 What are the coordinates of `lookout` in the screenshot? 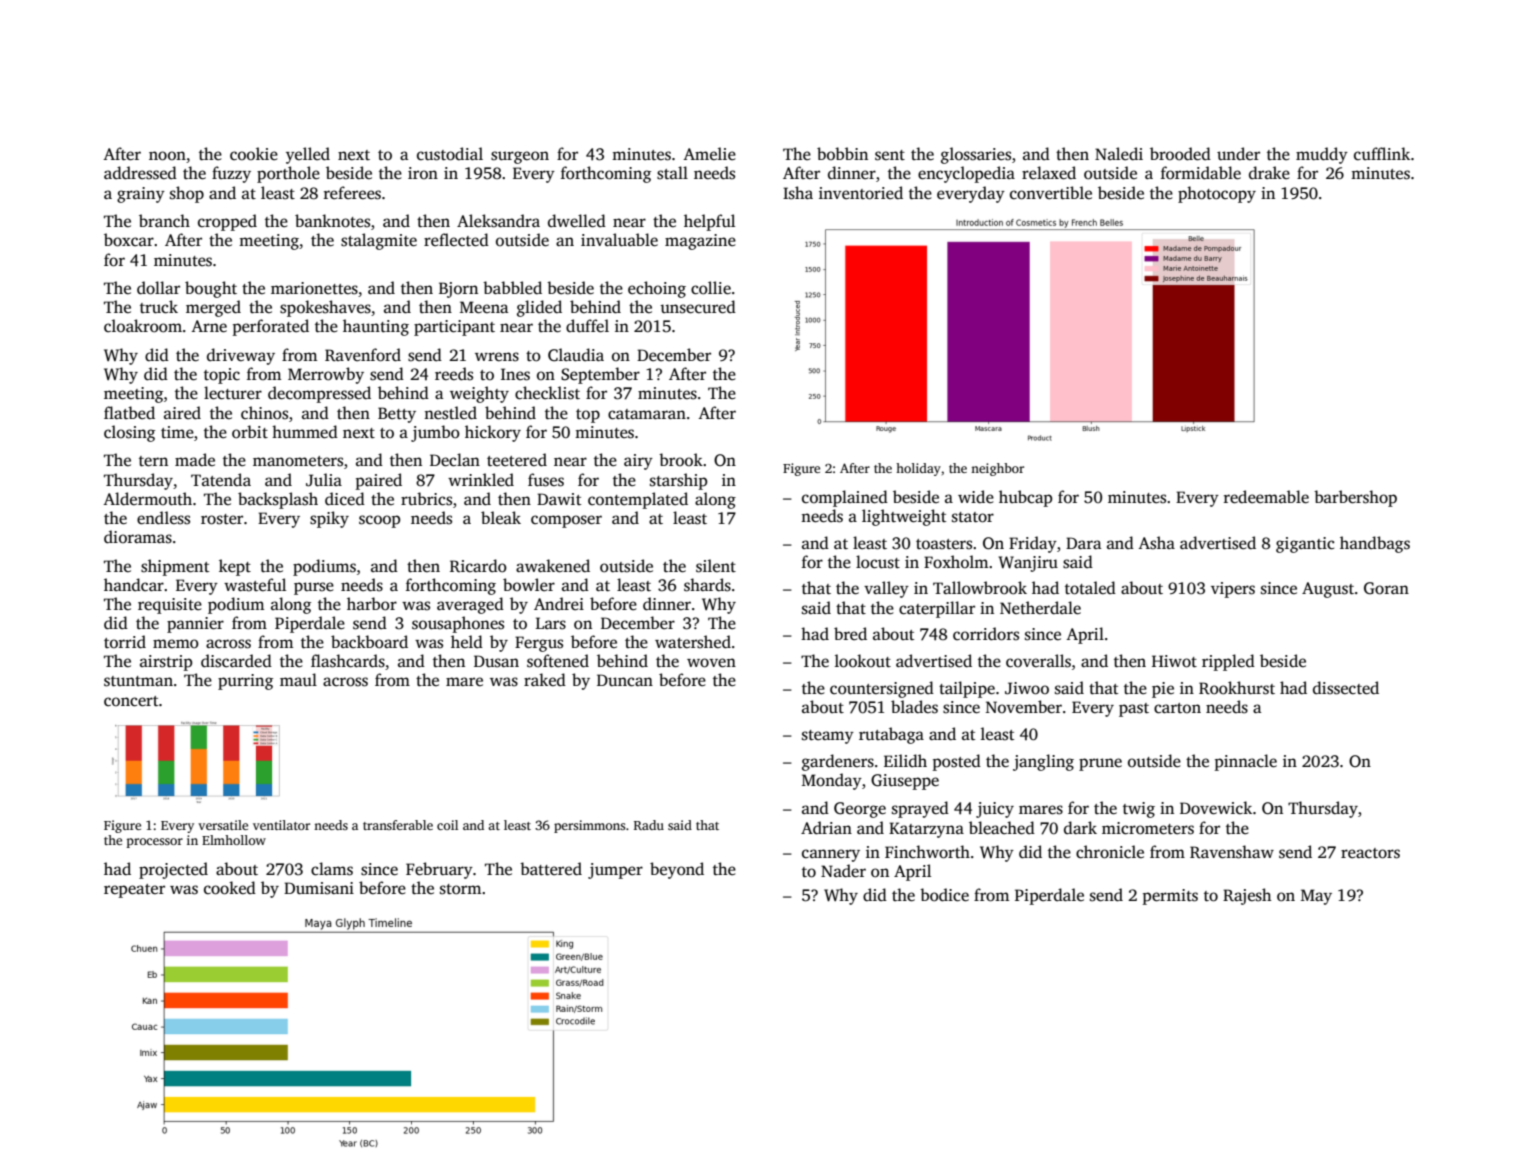 It's located at (863, 661).
